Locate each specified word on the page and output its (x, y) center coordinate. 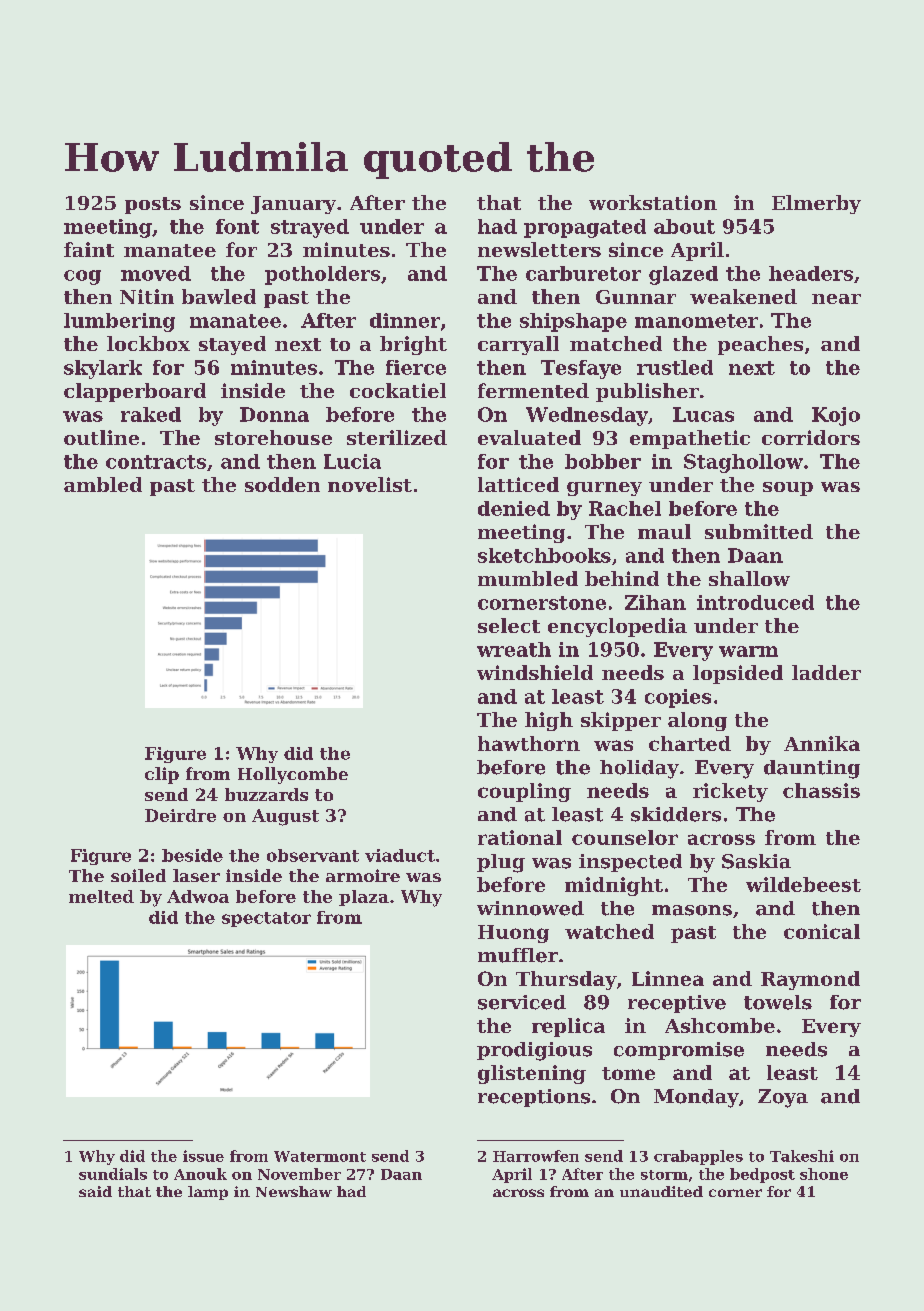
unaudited (661, 1191)
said (95, 1191)
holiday (639, 769)
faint (89, 249)
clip (162, 775)
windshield (535, 672)
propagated (585, 228)
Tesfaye (581, 369)
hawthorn (529, 743)
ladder (826, 672)
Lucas (703, 414)
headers (811, 273)
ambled (103, 484)
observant (313, 855)
